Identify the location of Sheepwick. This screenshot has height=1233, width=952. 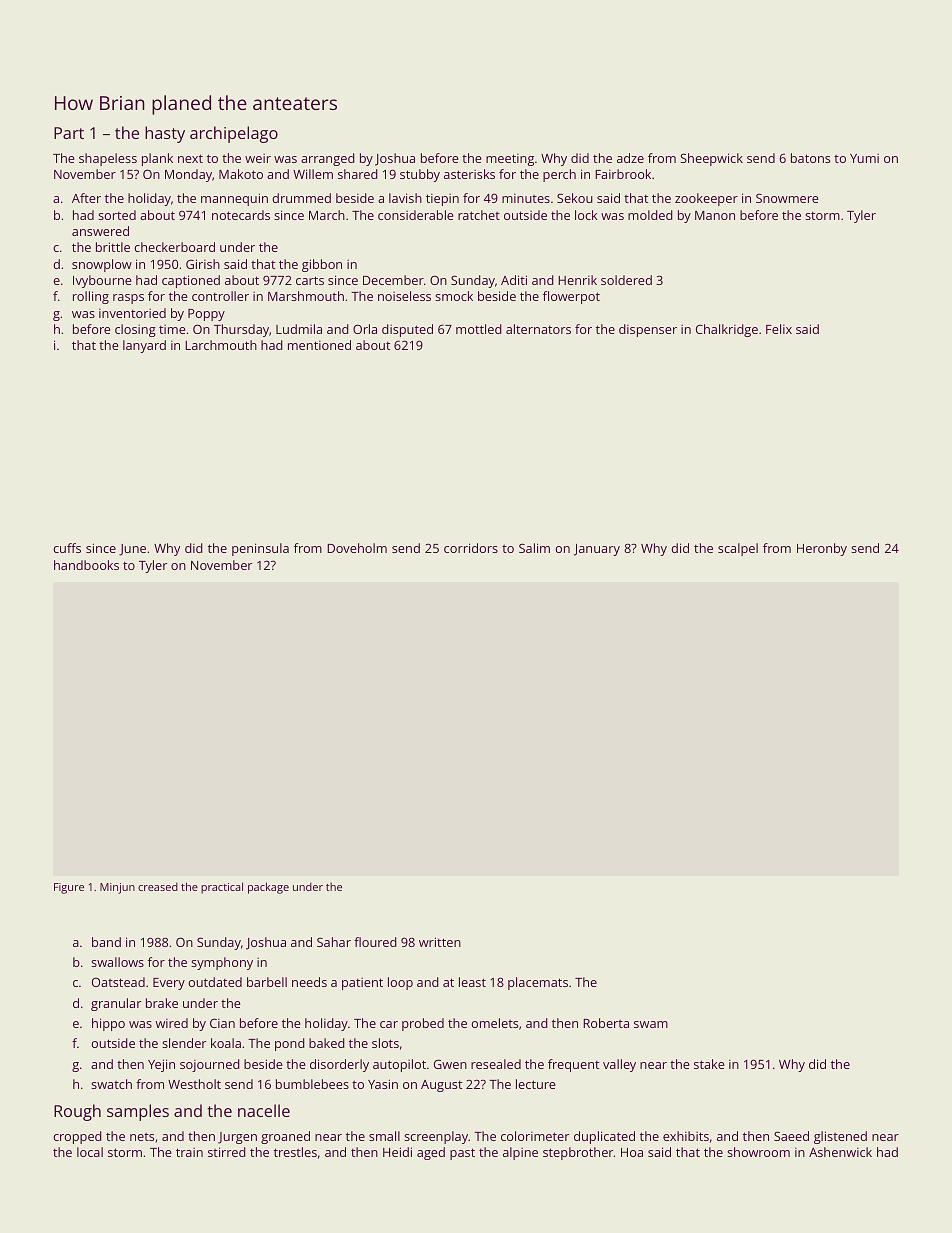
(711, 159).
